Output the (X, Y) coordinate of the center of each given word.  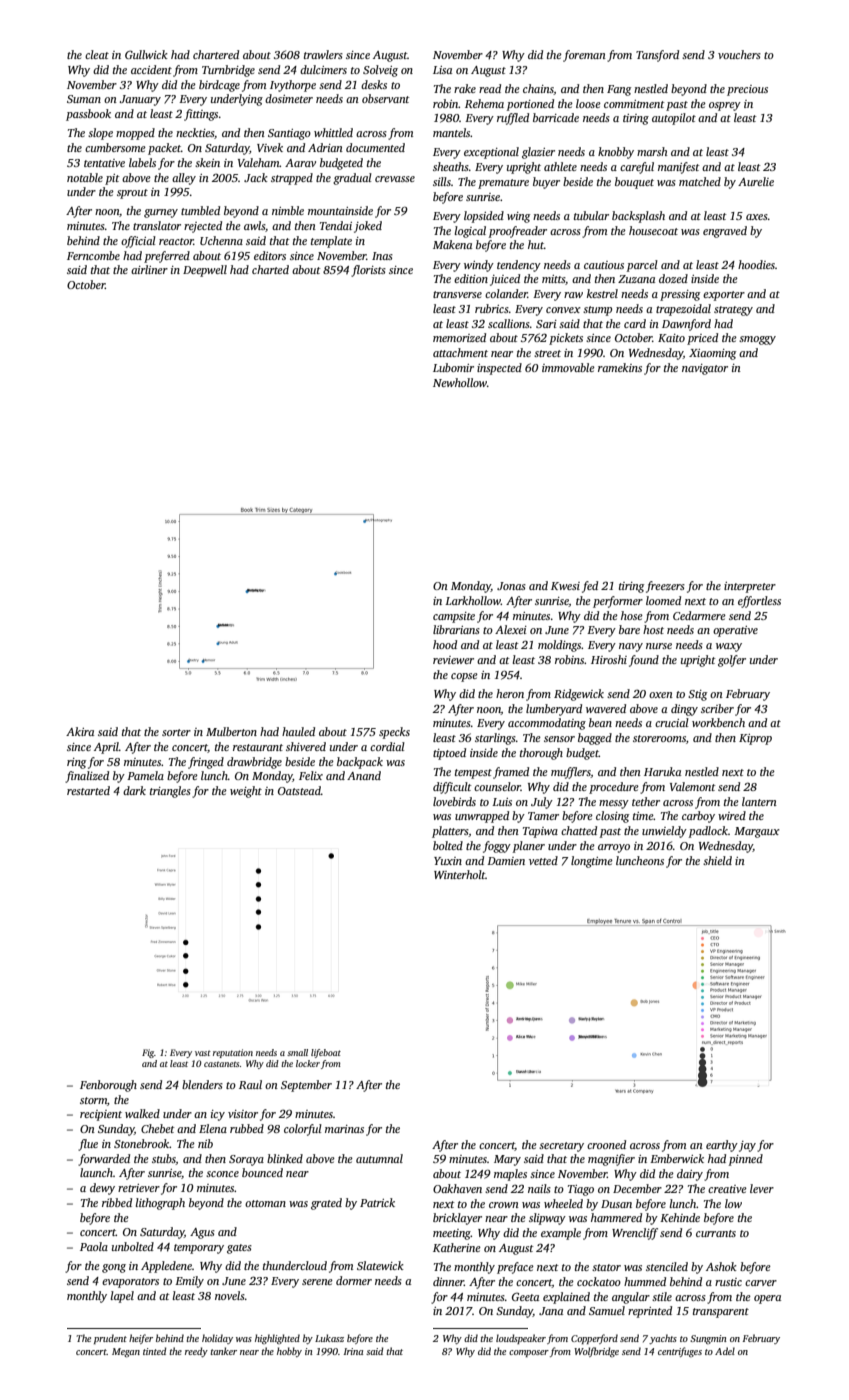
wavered (606, 708)
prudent (110, 1339)
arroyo (614, 848)
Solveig (380, 71)
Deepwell (205, 271)
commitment (634, 104)
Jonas (511, 586)
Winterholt (460, 874)
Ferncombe (93, 255)
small (297, 1052)
